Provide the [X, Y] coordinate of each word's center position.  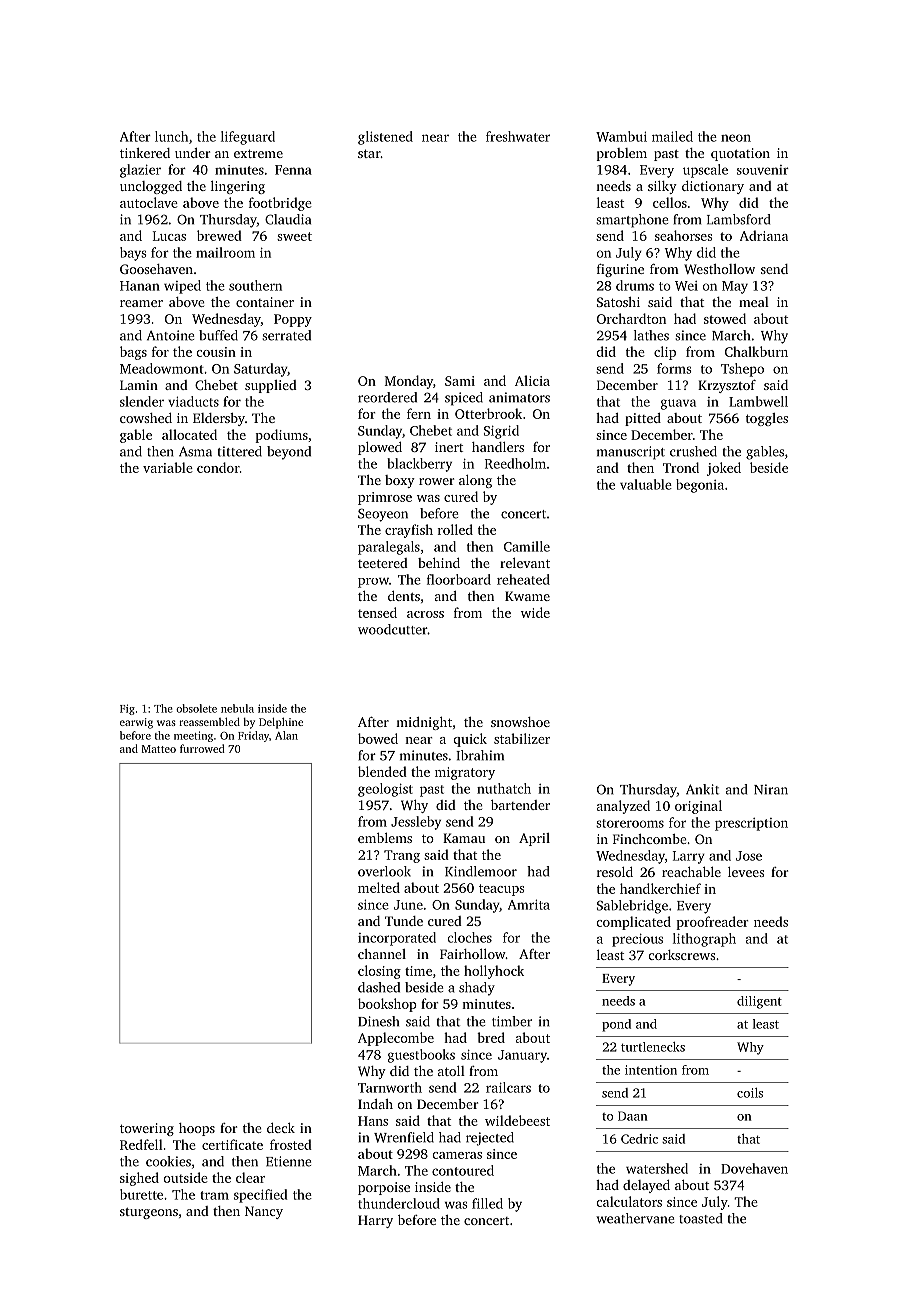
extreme [258, 154]
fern [419, 413]
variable [168, 467]
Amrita [529, 904]
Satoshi [618, 302]
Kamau [464, 838]
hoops [197, 1129]
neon [736, 138]
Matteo [159, 749]
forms [674, 368]
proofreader [712, 923]
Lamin [139, 385]
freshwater [518, 136]
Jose [749, 856]
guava [678, 404]
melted [379, 887]
